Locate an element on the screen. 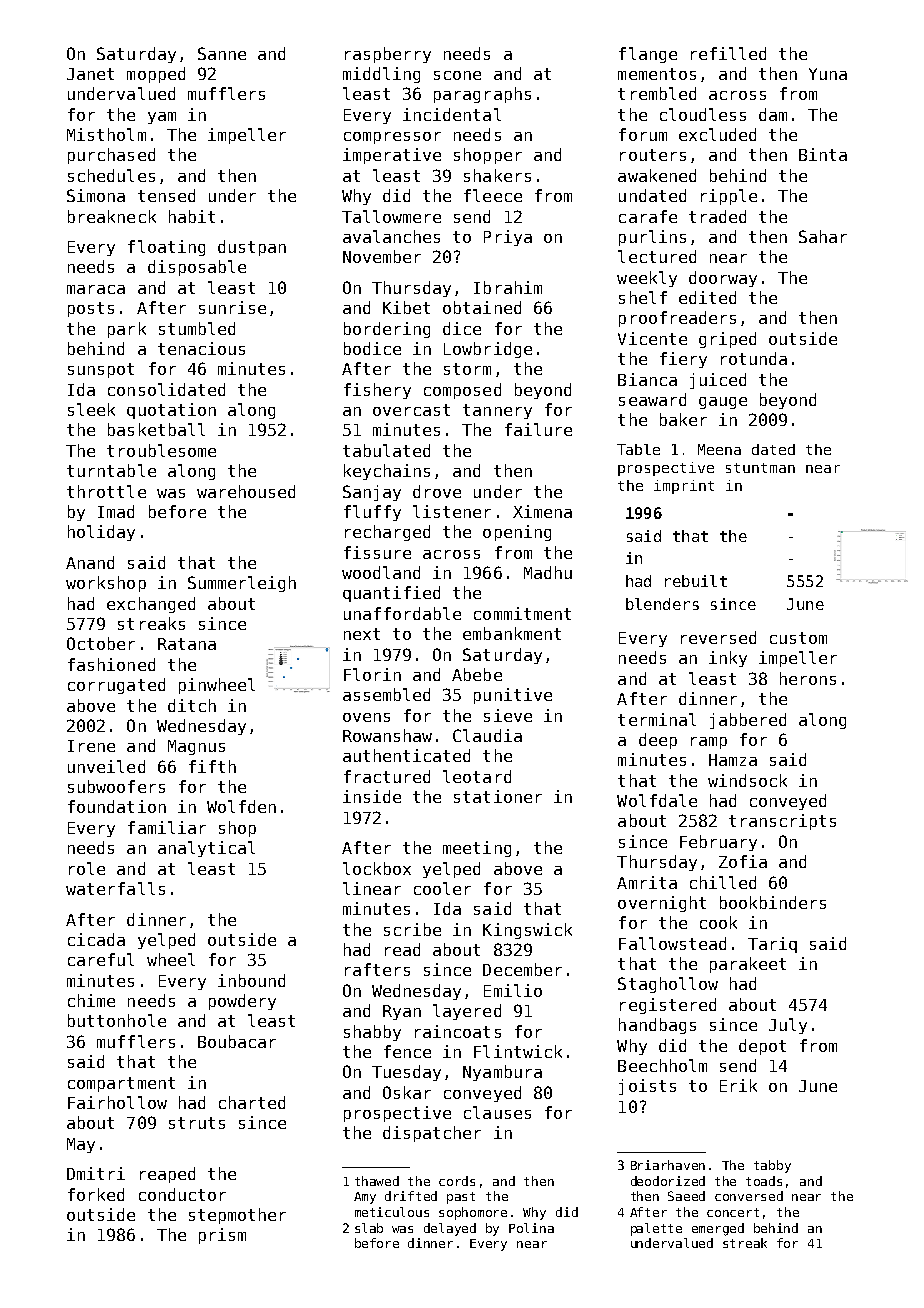 This screenshot has height=1308, width=924. cook is located at coordinates (718, 922).
